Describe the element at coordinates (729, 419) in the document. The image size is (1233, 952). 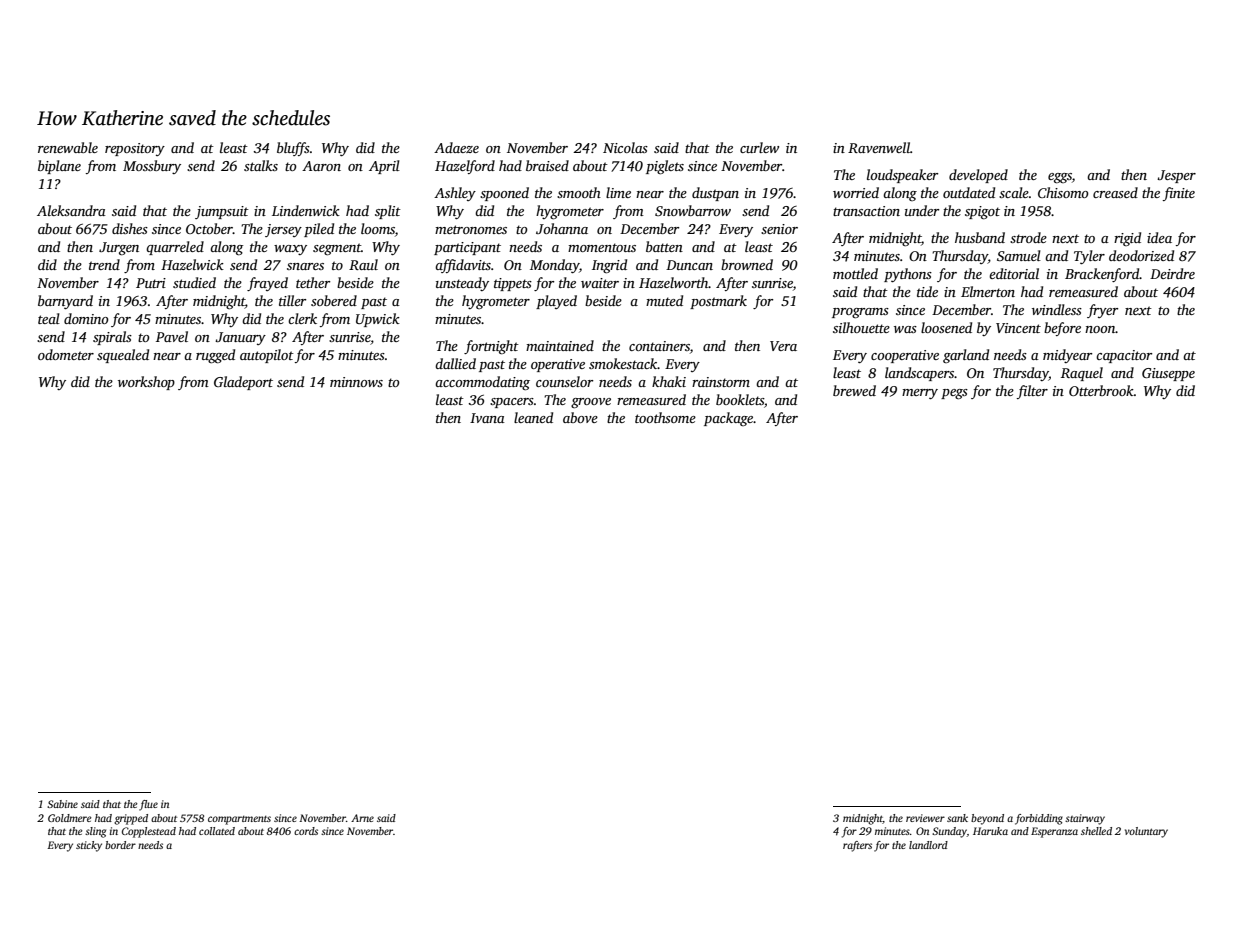
I see `package` at that location.
